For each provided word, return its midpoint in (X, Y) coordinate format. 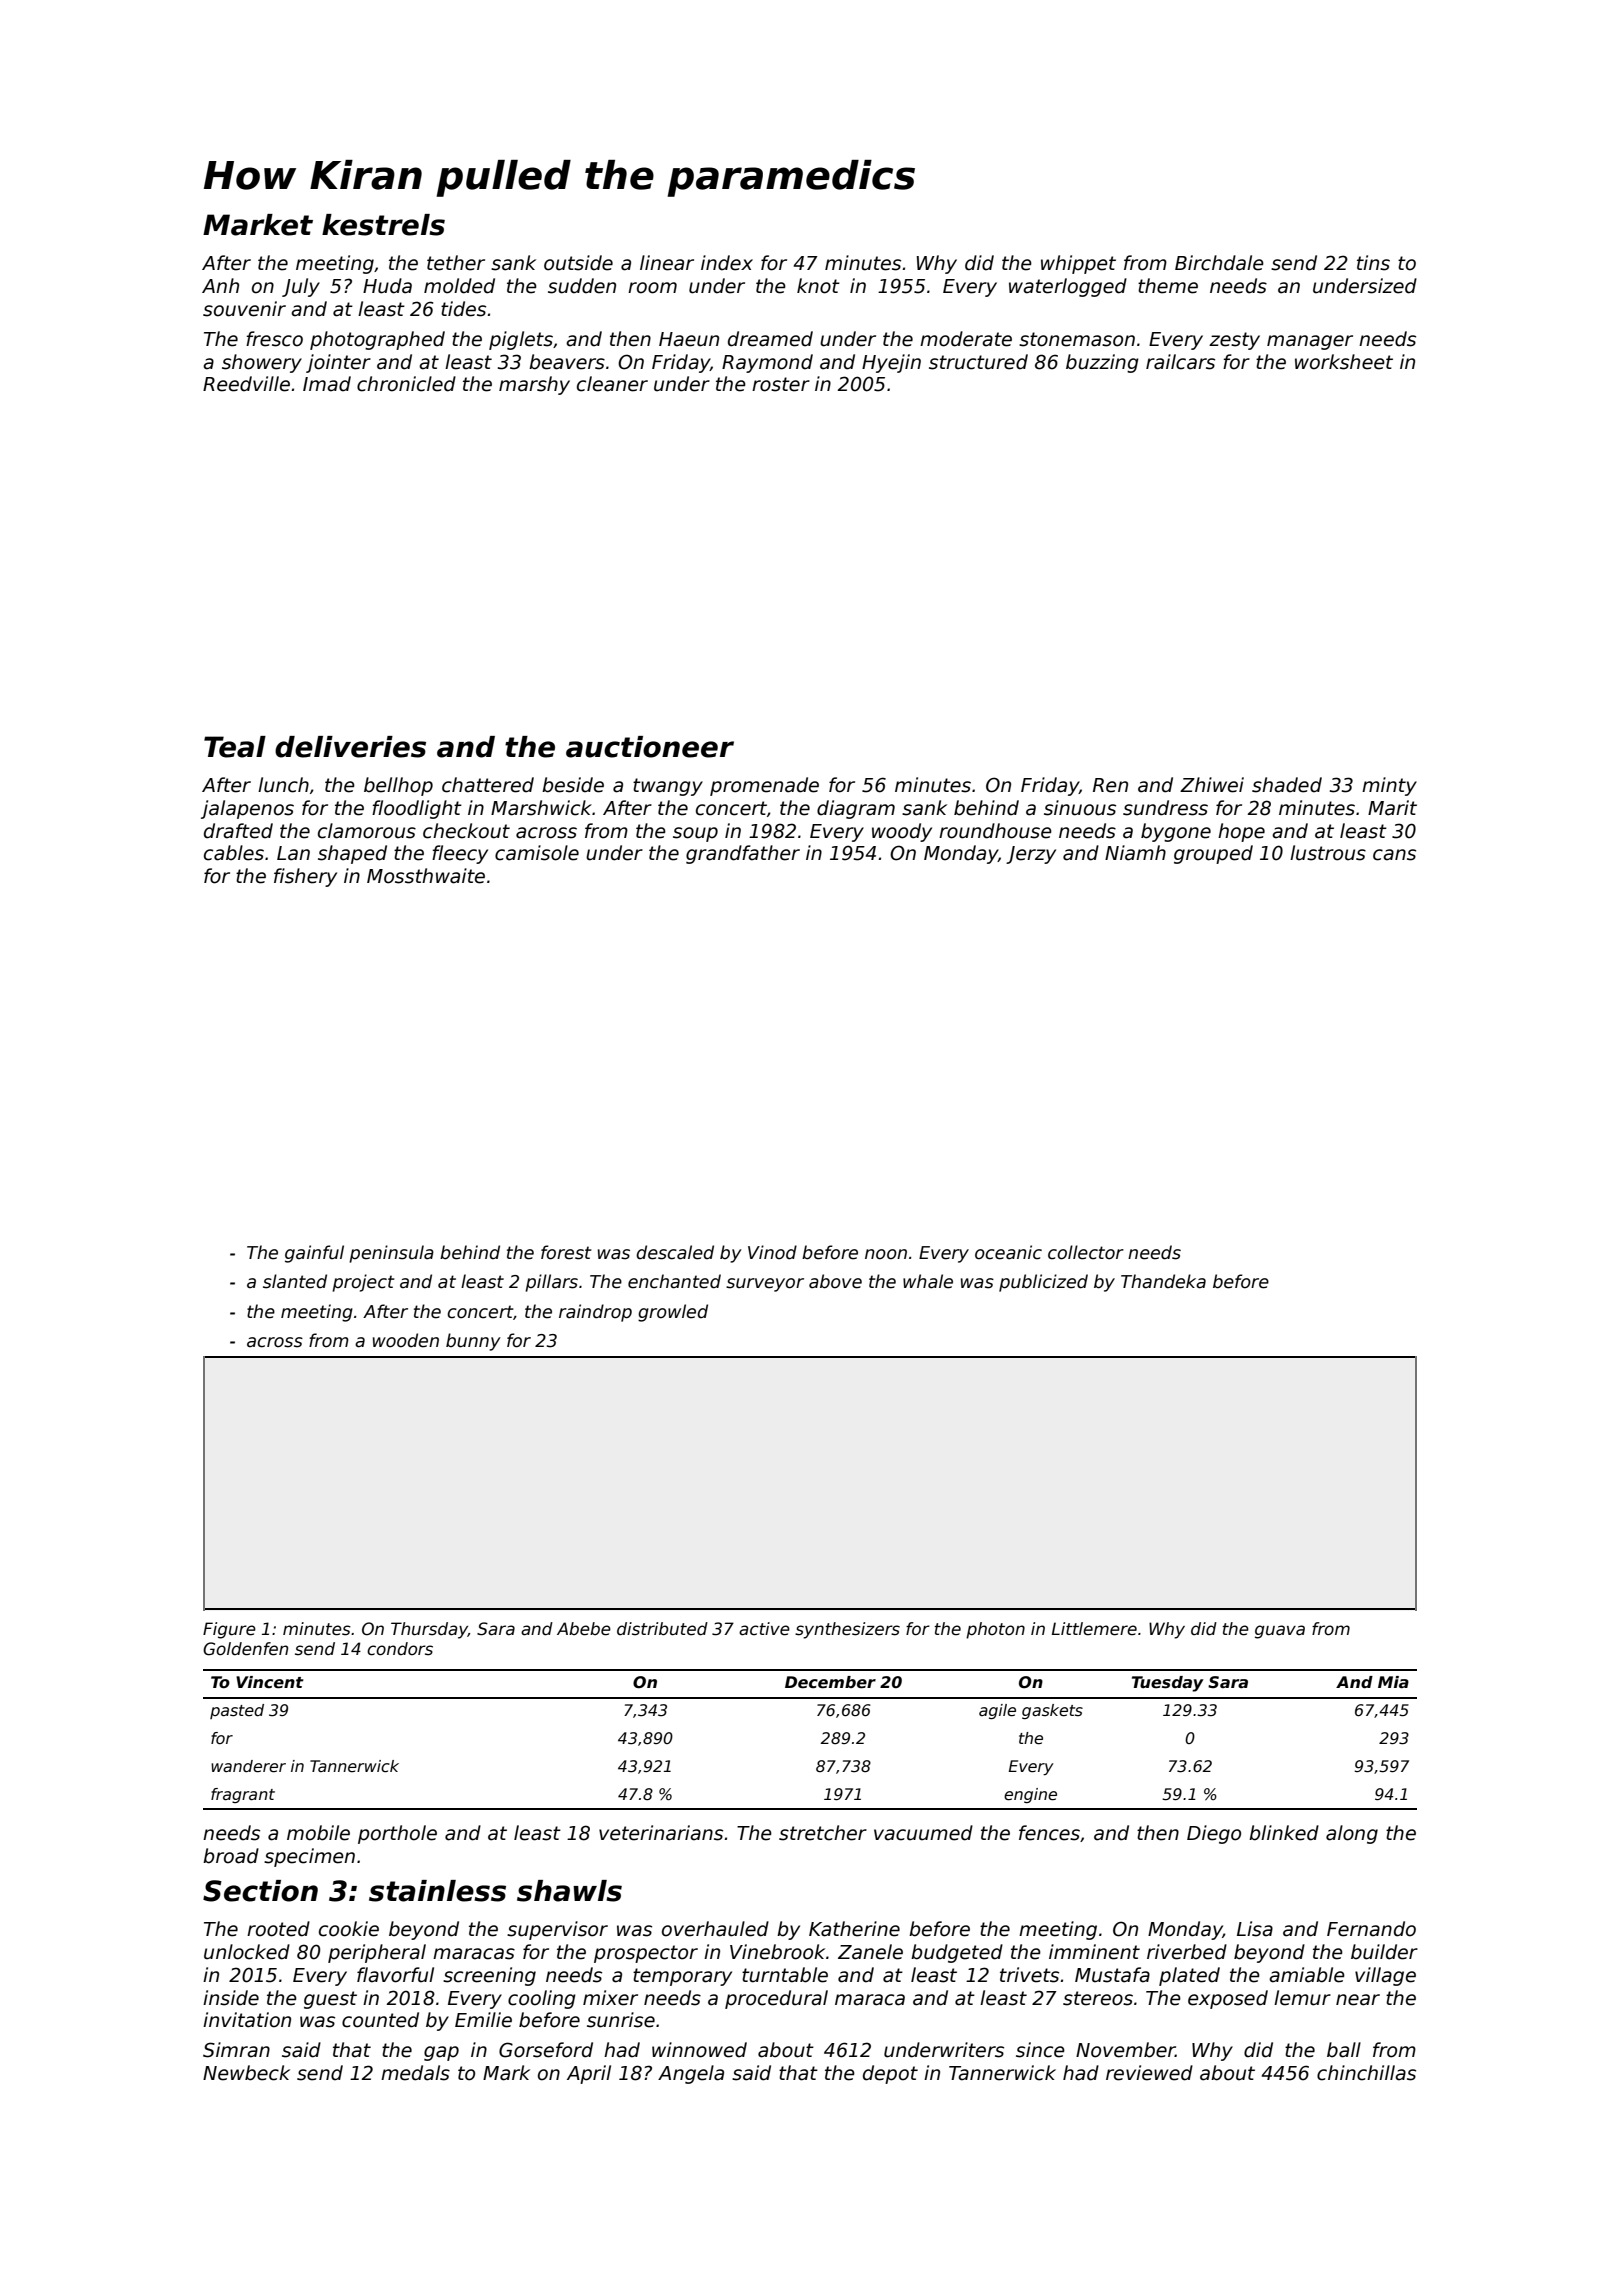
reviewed (1149, 2073)
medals (415, 2073)
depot (890, 2074)
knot (818, 286)
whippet (1078, 264)
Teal (235, 747)
